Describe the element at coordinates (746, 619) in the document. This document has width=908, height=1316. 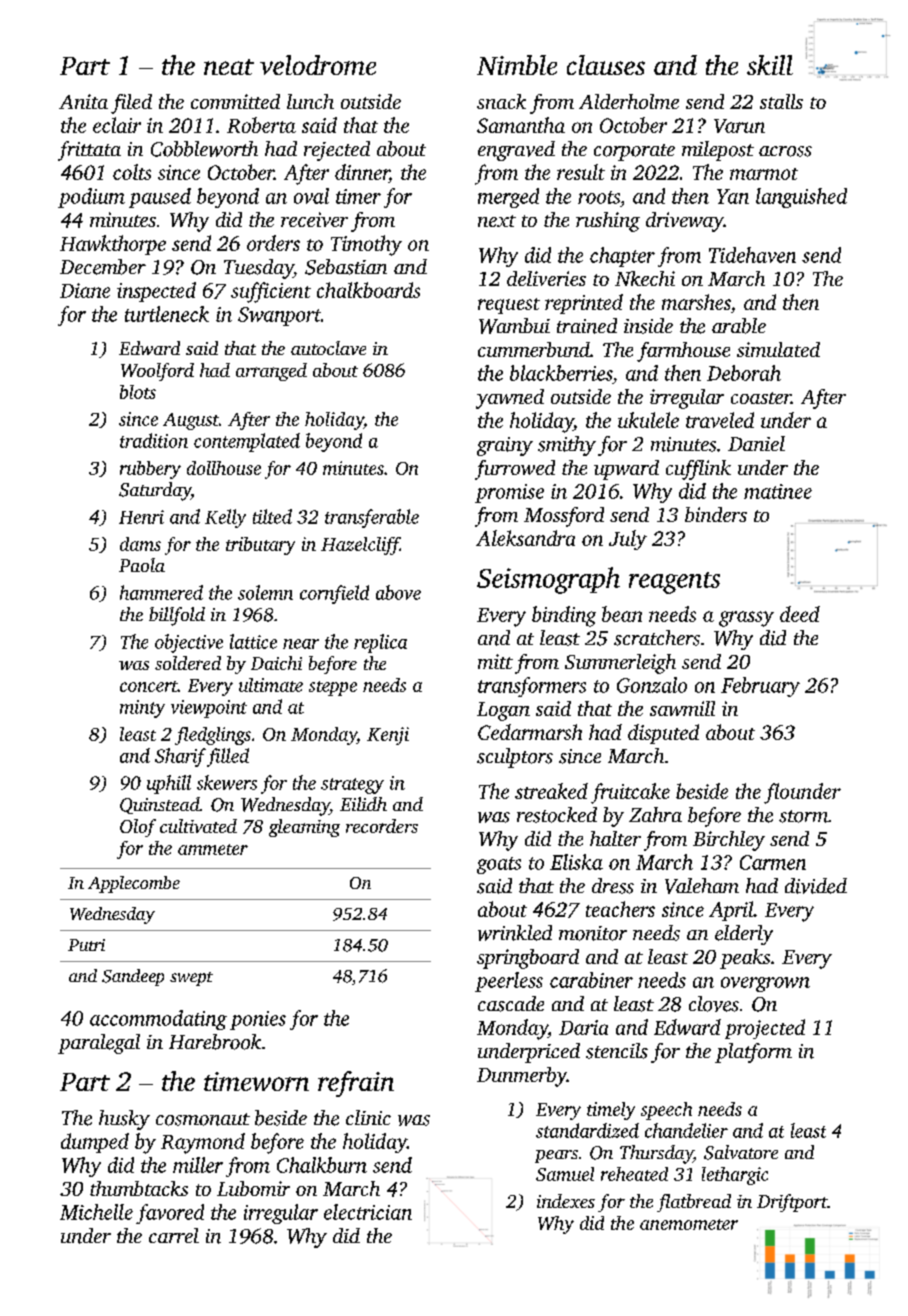
I see `grassy` at that location.
